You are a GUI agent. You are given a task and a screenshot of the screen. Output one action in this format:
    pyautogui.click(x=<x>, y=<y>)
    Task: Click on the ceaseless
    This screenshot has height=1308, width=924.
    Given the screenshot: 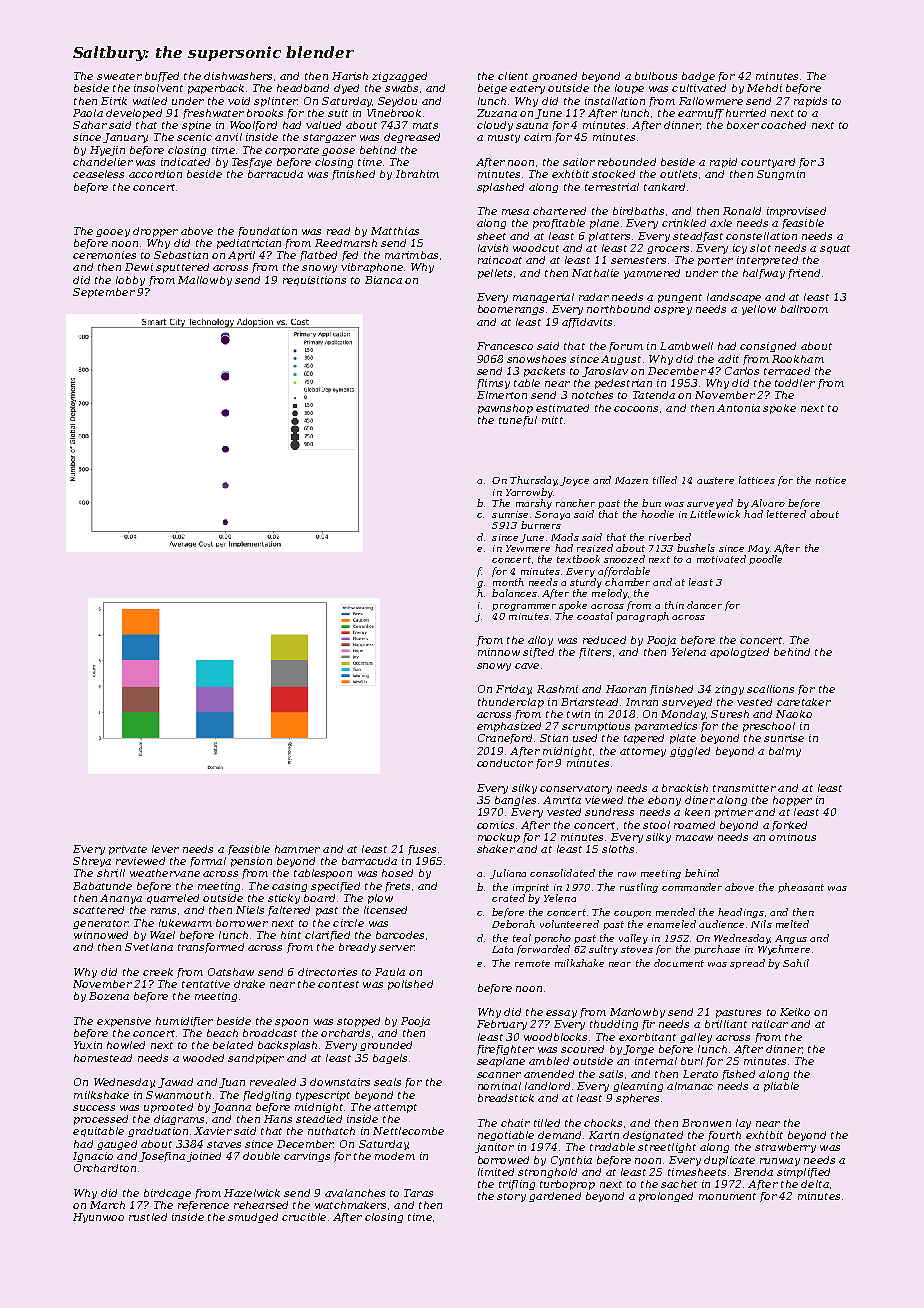 What is the action you would take?
    pyautogui.click(x=98, y=174)
